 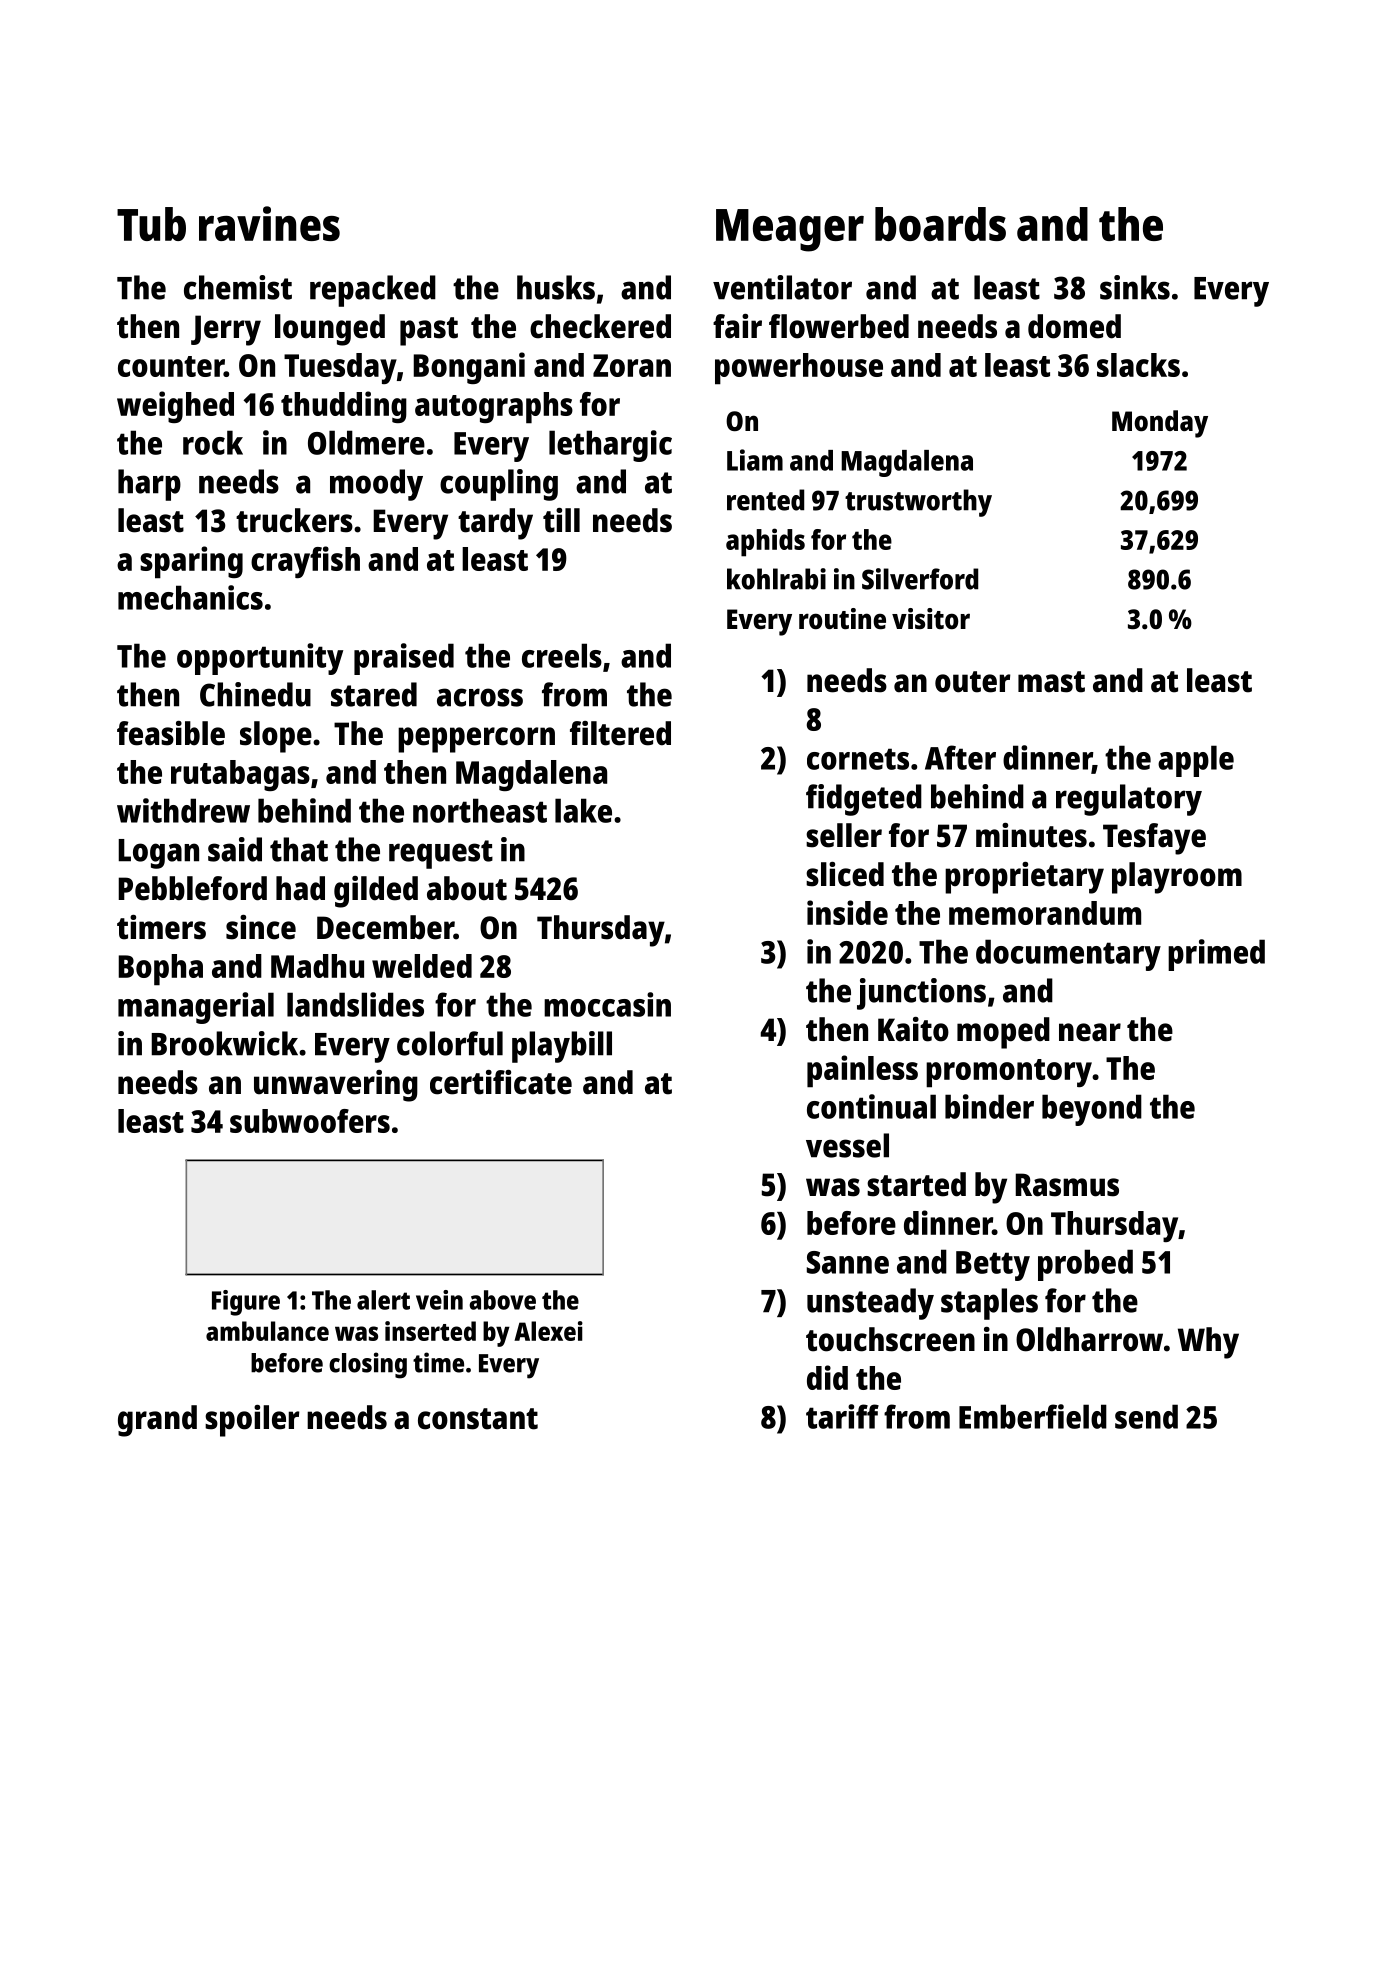 What do you see at coordinates (827, 1377) in the screenshot?
I see `did` at bounding box center [827, 1377].
